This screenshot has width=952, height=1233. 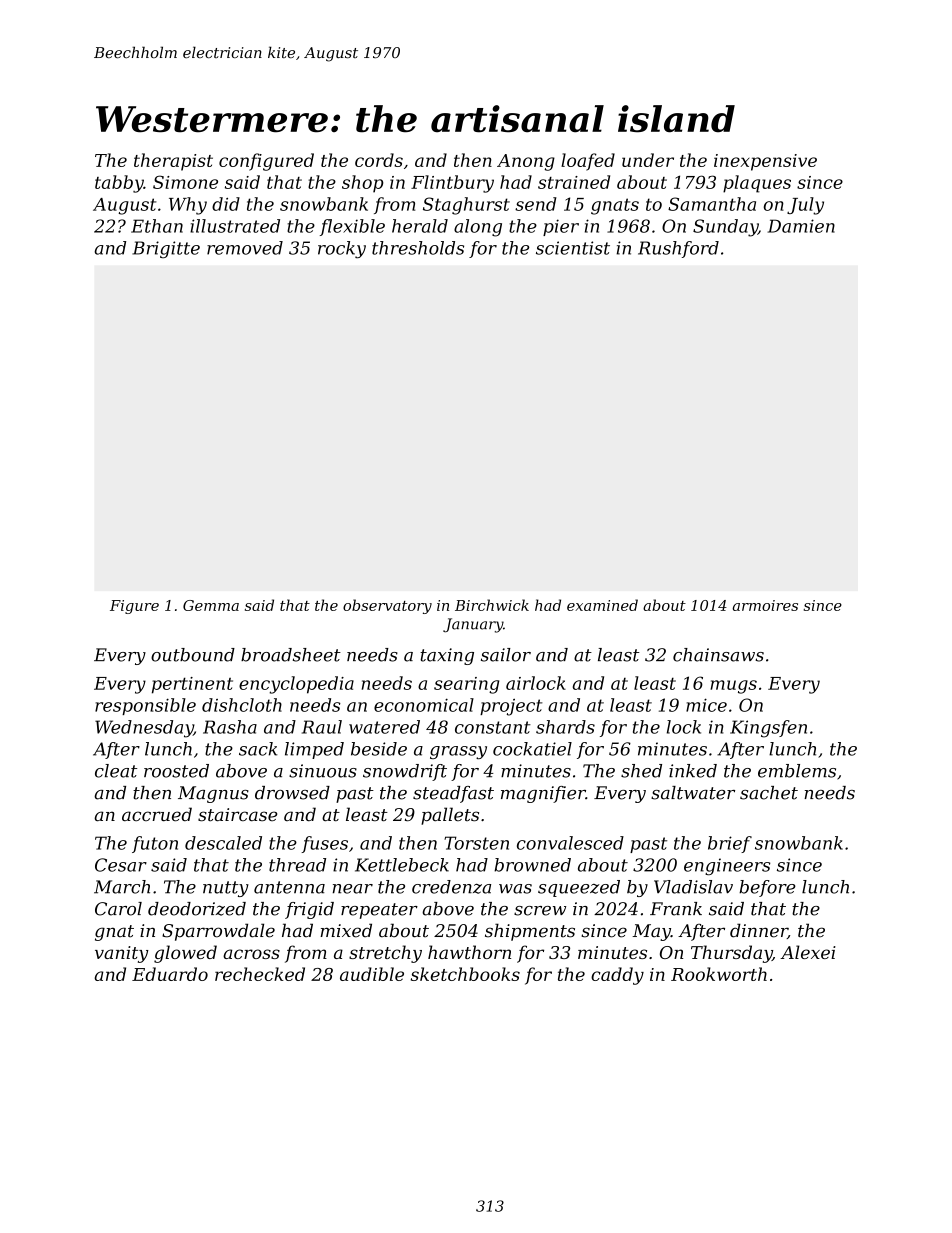 I want to click on hawthorn, so click(x=469, y=952).
